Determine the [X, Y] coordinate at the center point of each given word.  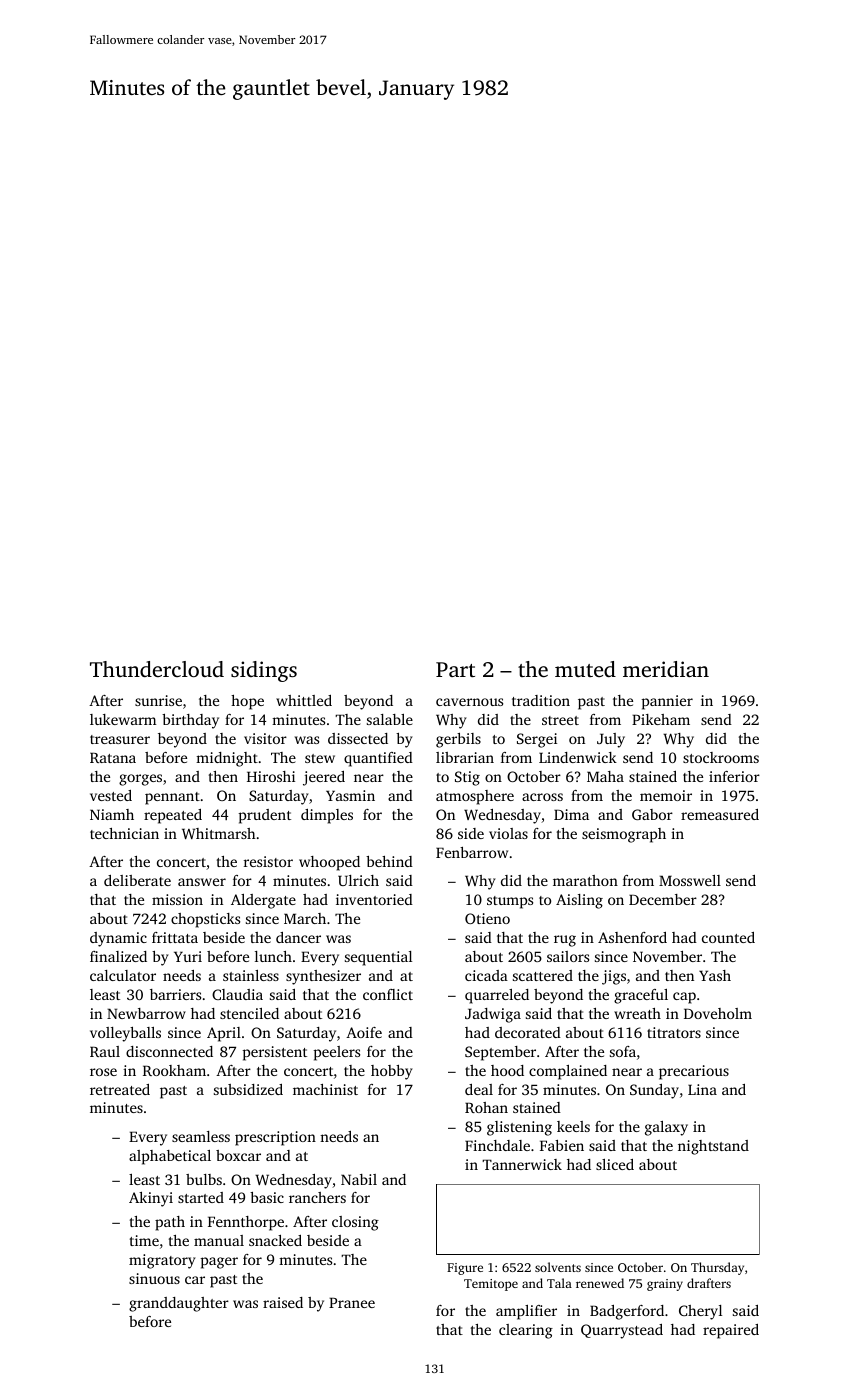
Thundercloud [157, 669]
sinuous [154, 1278]
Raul [105, 1051]
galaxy [666, 1128]
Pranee [352, 1302]
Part [455, 669]
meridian [666, 669]
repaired [731, 1331]
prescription [275, 1138]
